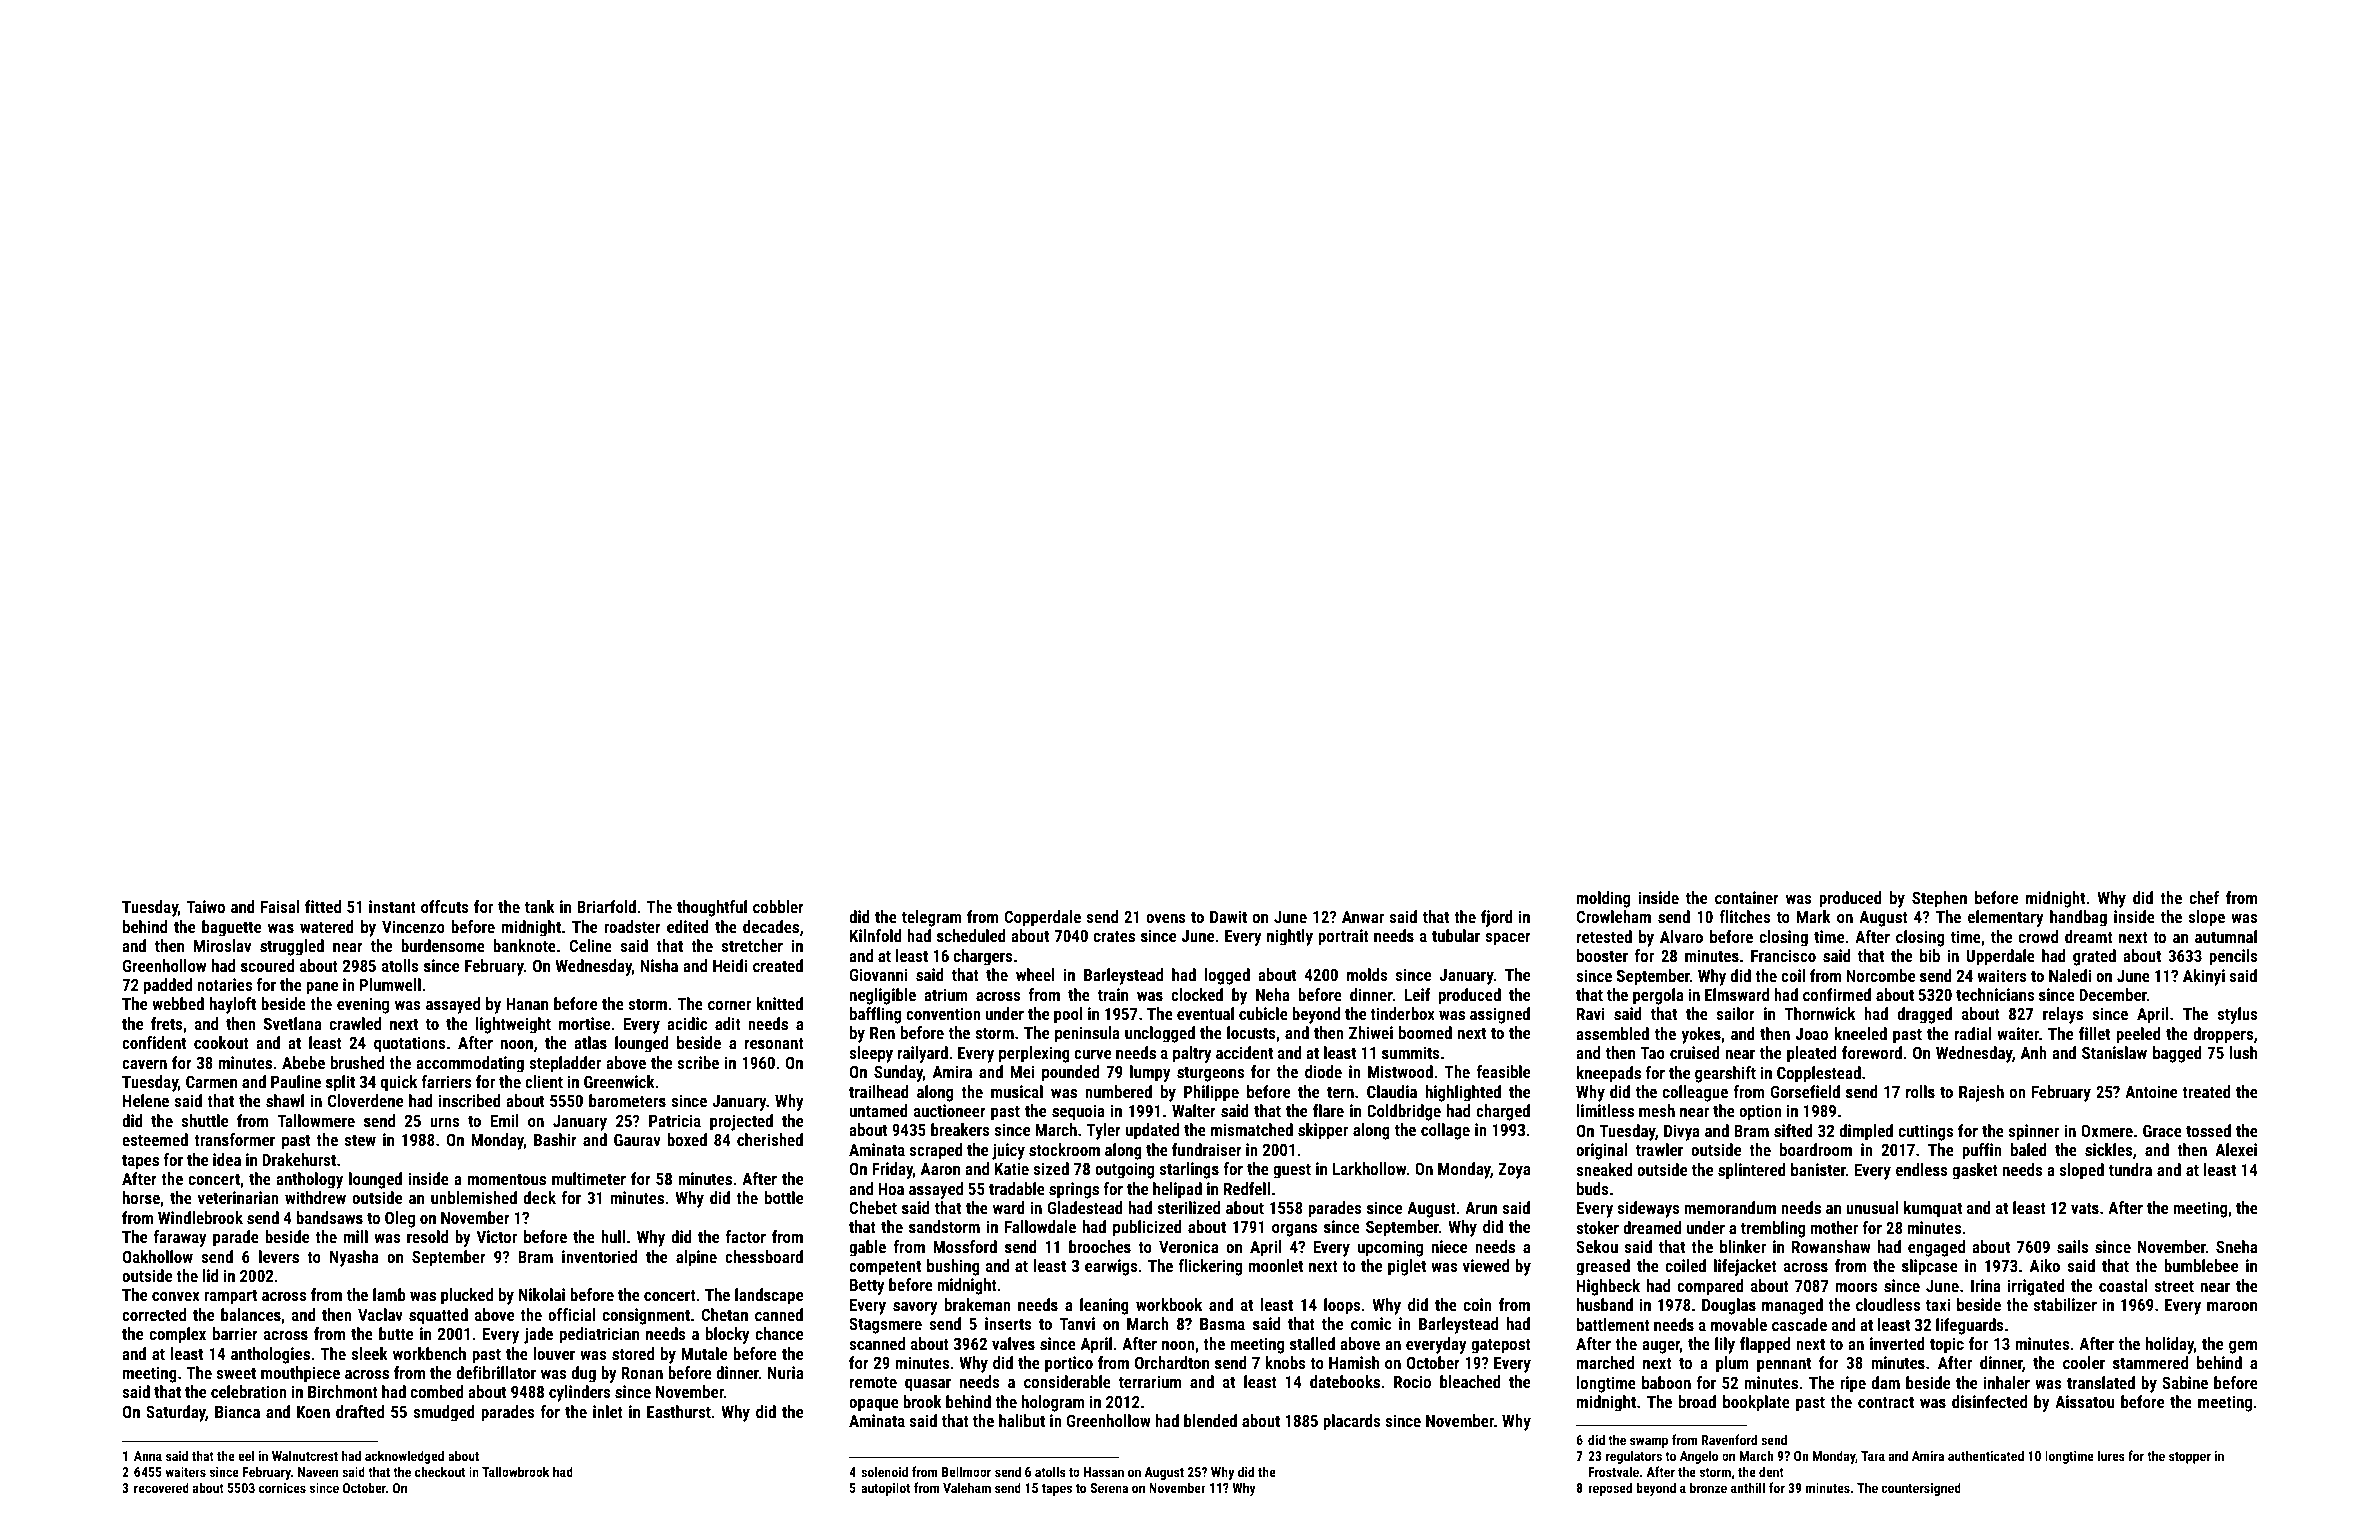 The width and height of the screenshot is (2380, 1540). What do you see at coordinates (971, 935) in the screenshot?
I see `scheduled` at bounding box center [971, 935].
